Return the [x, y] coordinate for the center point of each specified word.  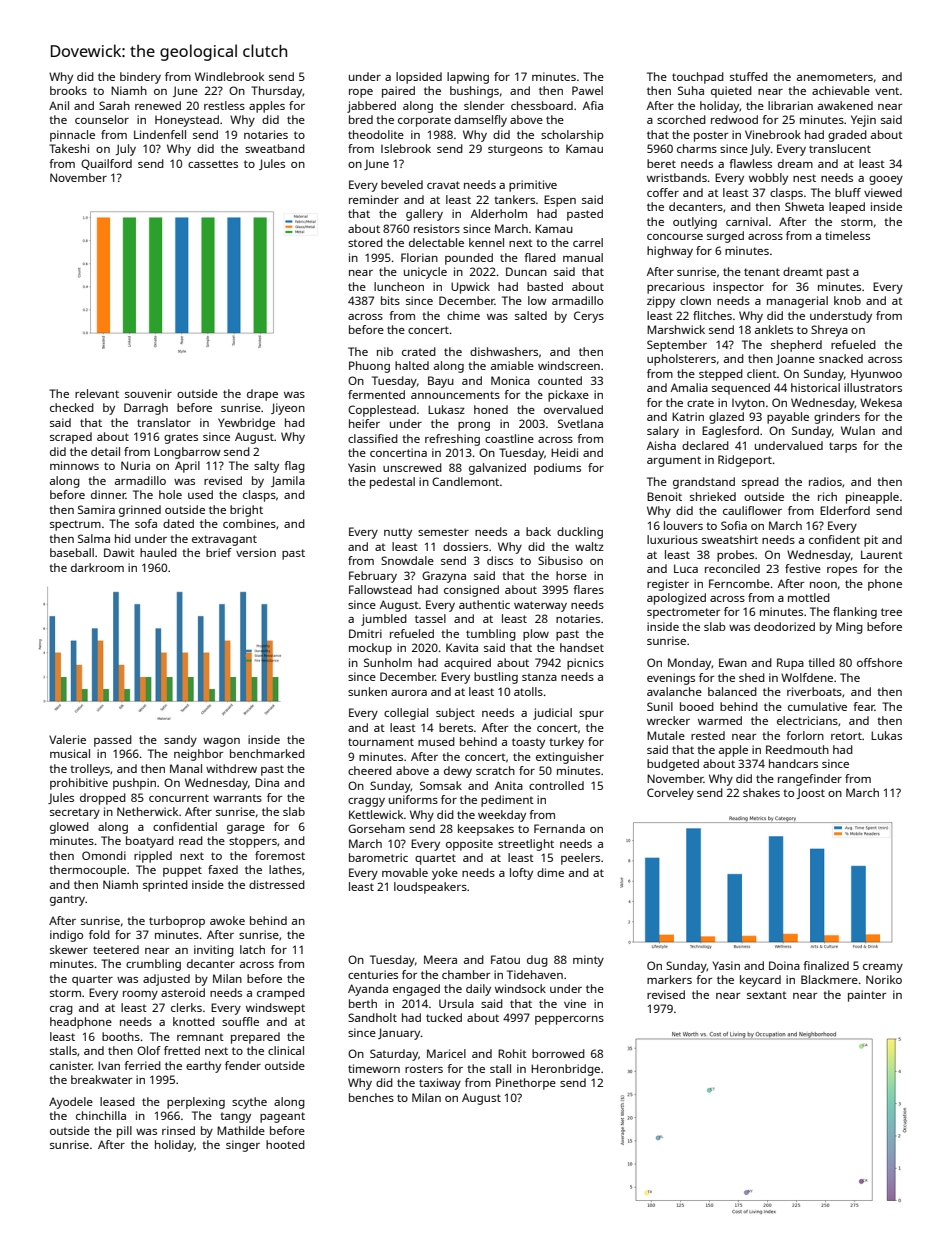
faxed [223, 869]
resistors [437, 228]
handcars [793, 763]
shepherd [796, 346]
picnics [585, 664]
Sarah [114, 105]
